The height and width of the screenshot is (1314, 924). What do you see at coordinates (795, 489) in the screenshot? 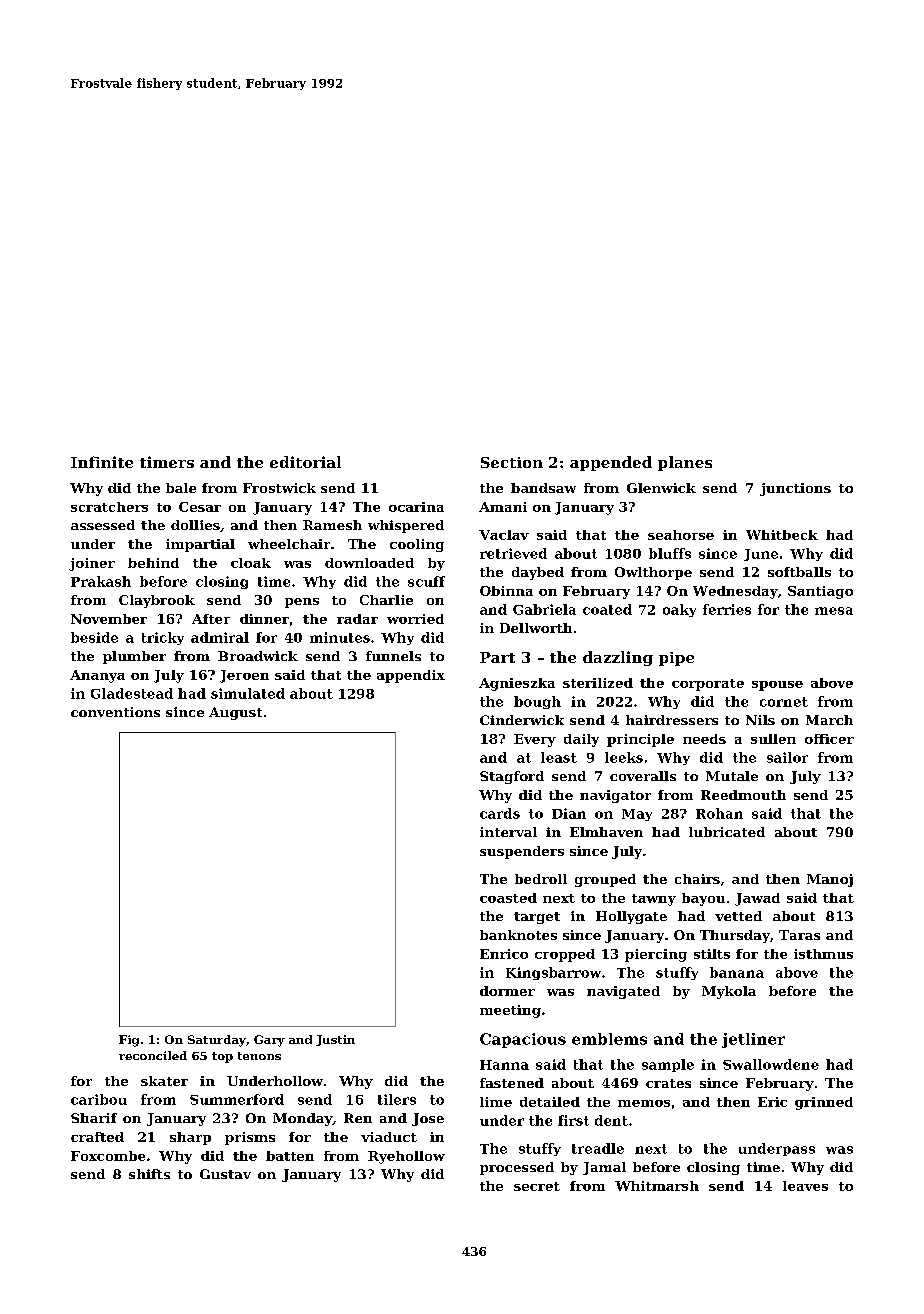
I see `junctions` at bounding box center [795, 489].
